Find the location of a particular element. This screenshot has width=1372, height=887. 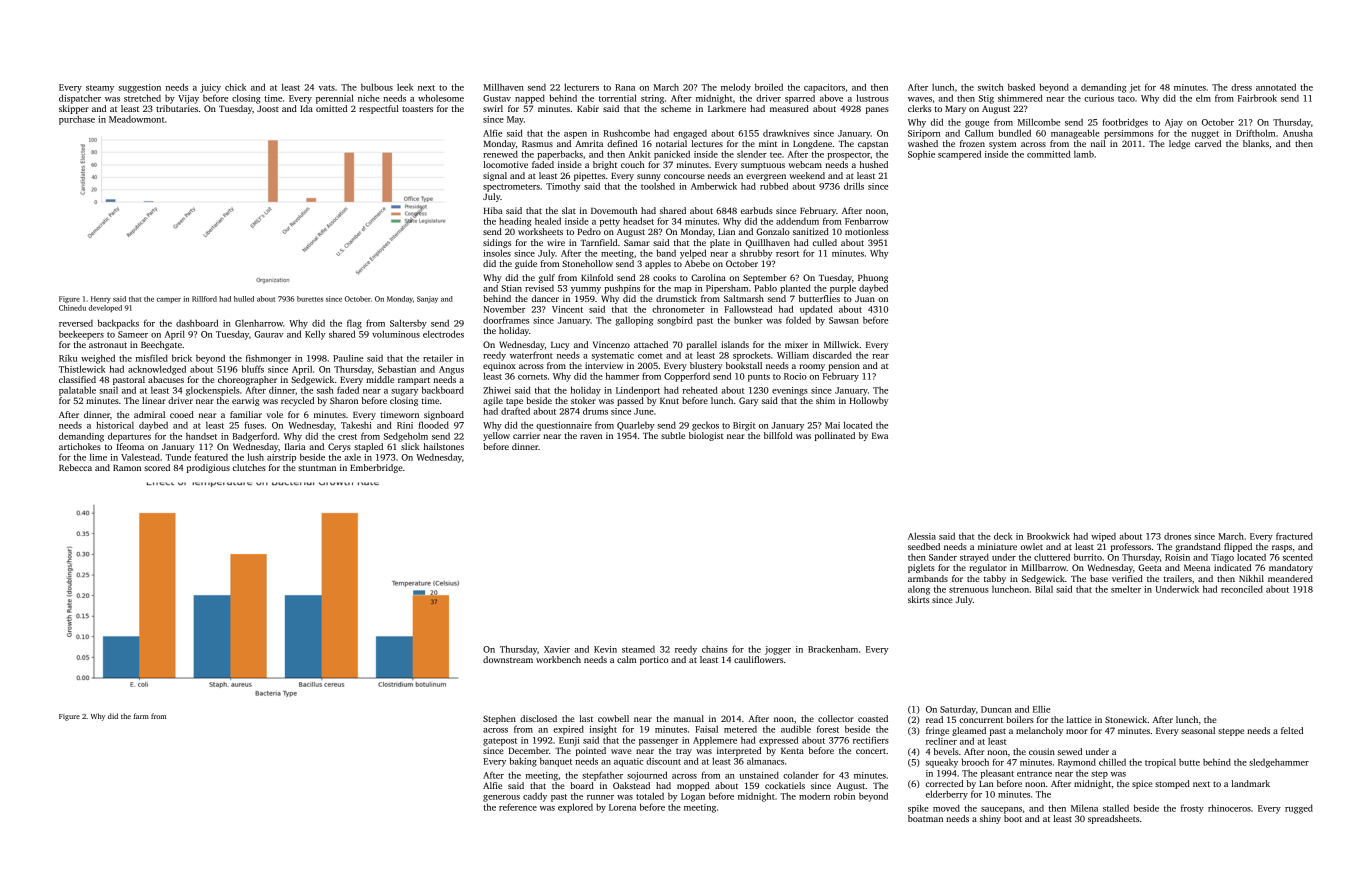

palatable is located at coordinates (77, 391).
